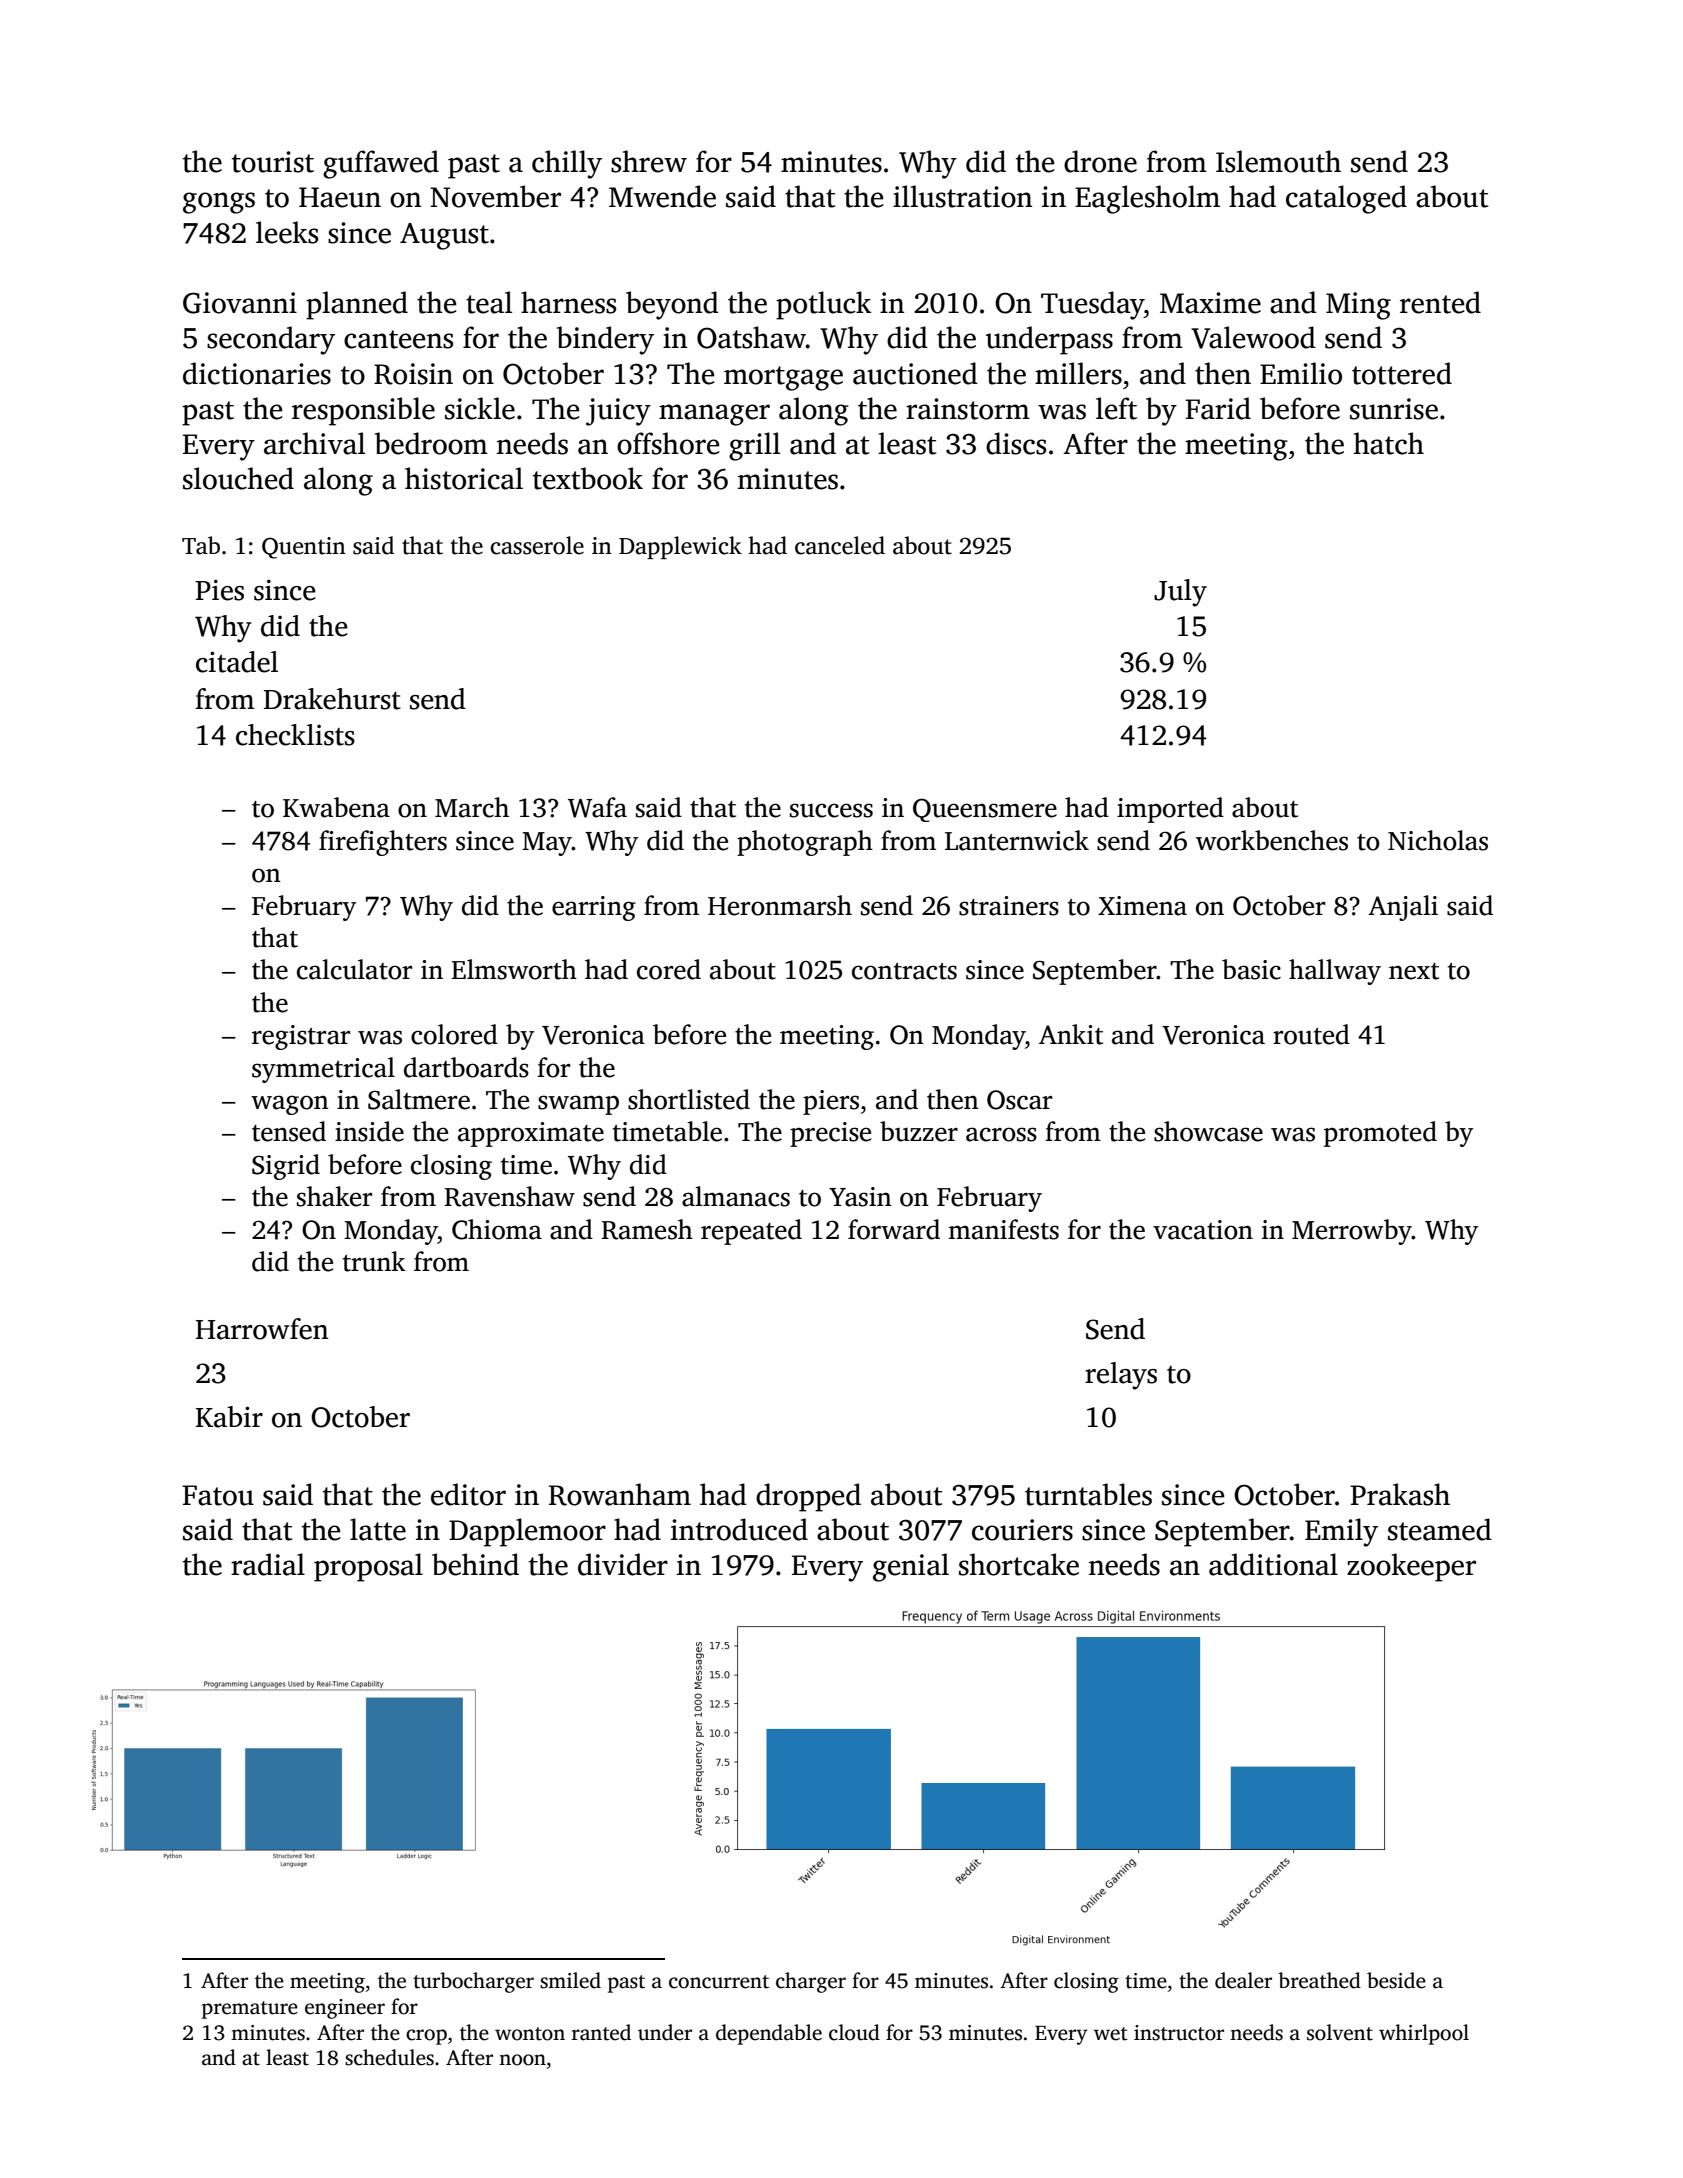 The image size is (1683, 2178). Describe the element at coordinates (669, 969) in the screenshot. I see `cored` at that location.
